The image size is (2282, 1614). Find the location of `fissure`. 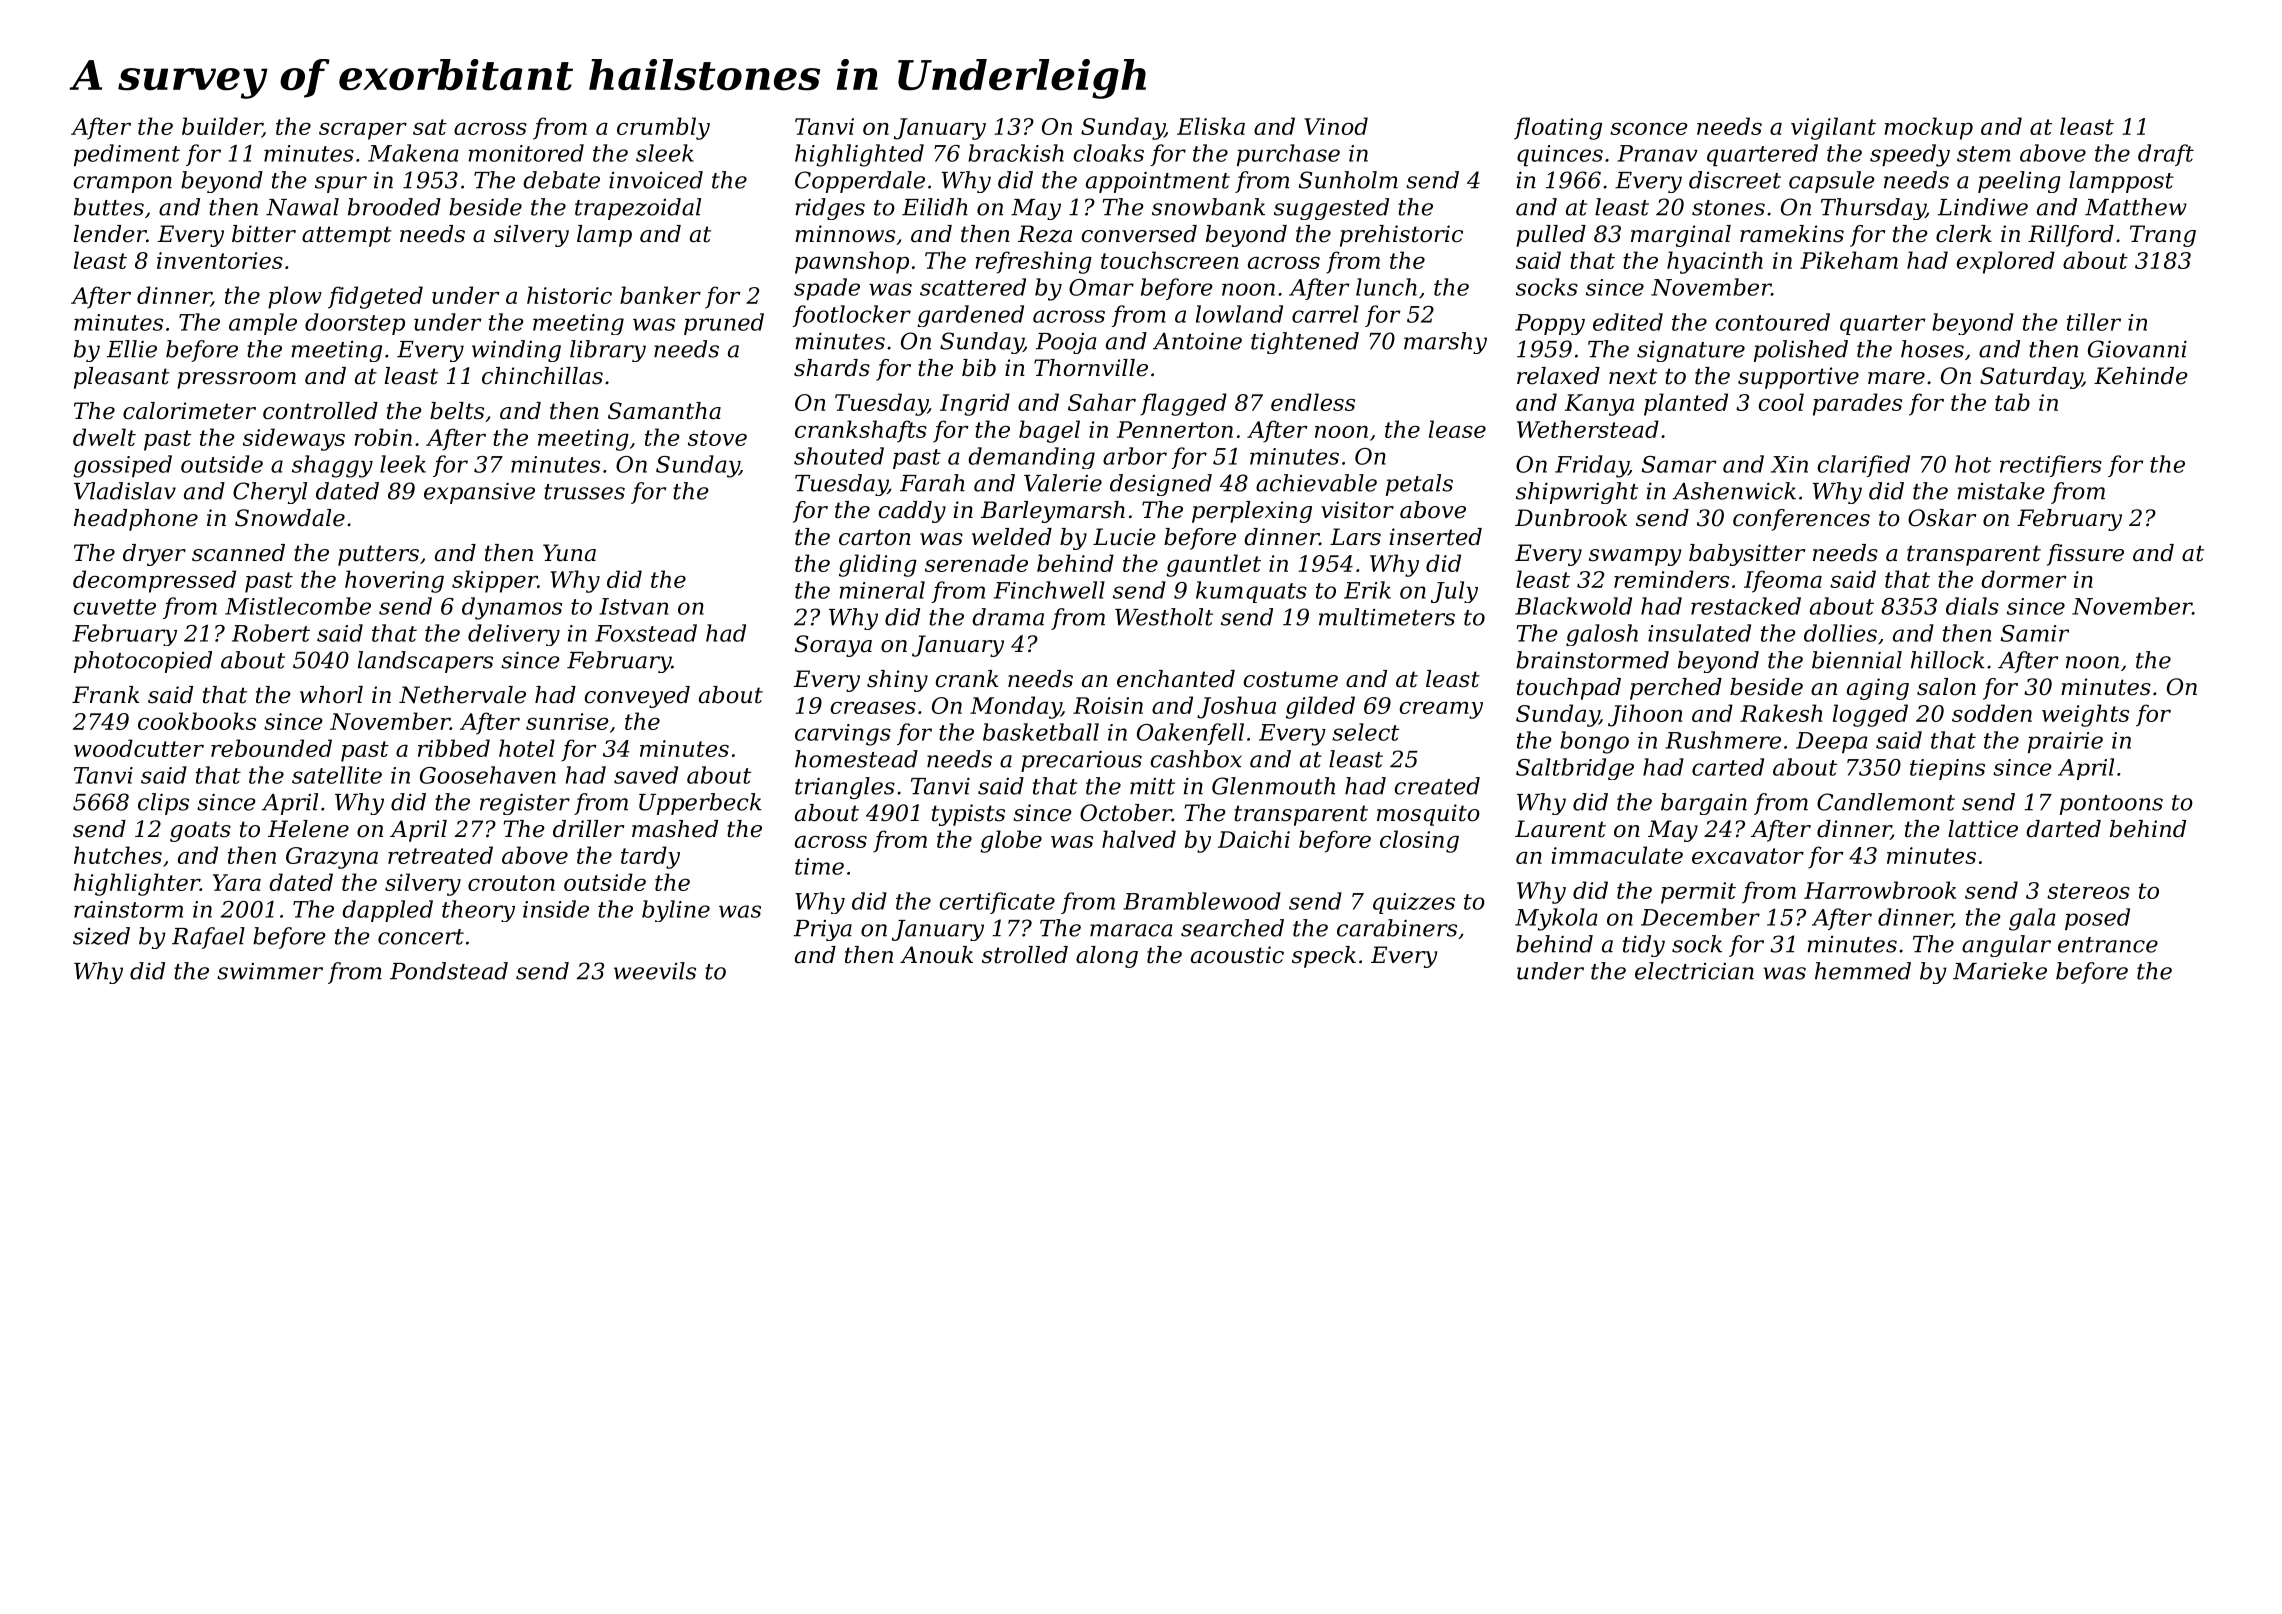

fissure is located at coordinates (2085, 555).
